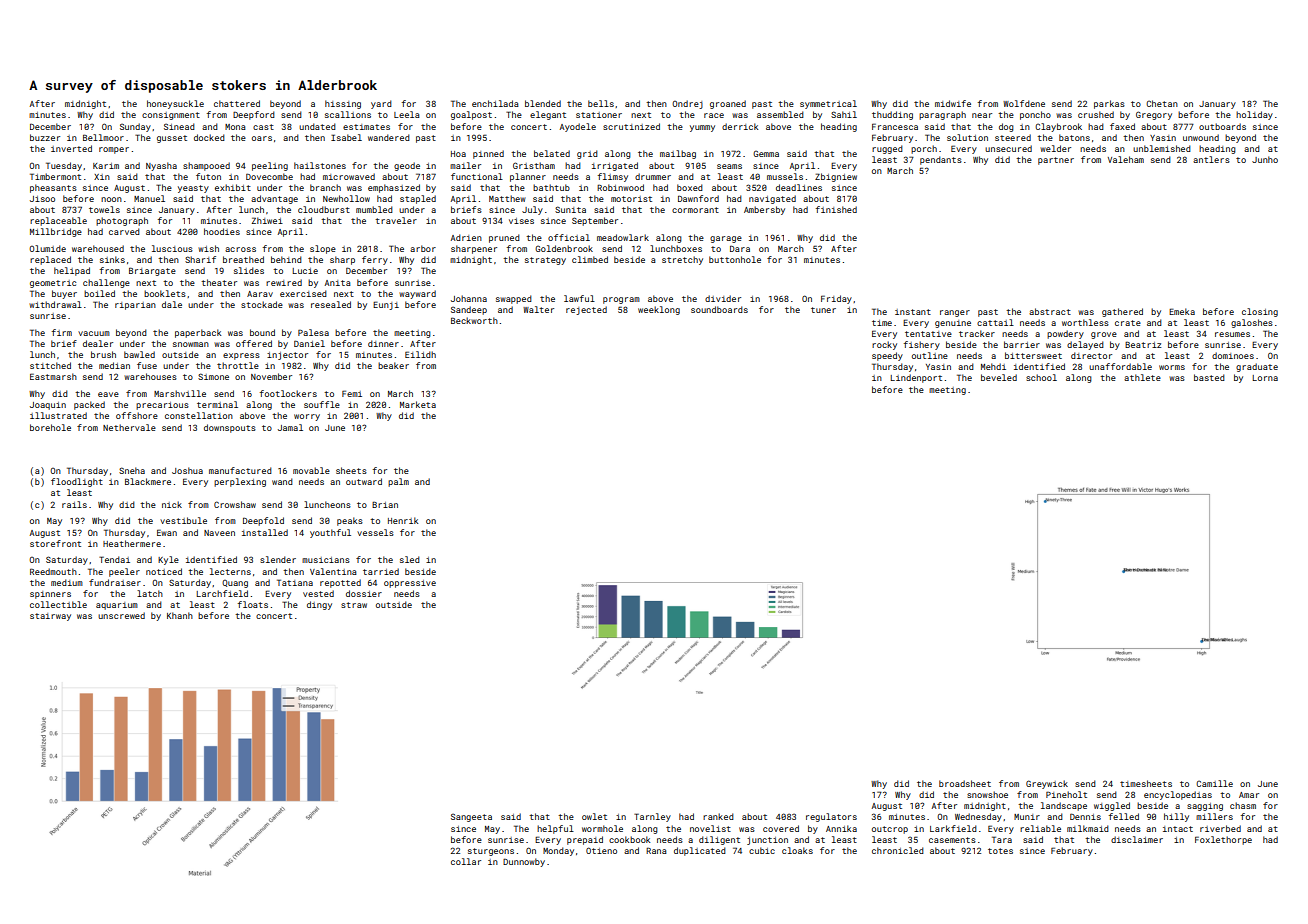 This screenshot has width=1308, height=924. Describe the element at coordinates (62, 332) in the screenshot. I see `firm` at that location.
